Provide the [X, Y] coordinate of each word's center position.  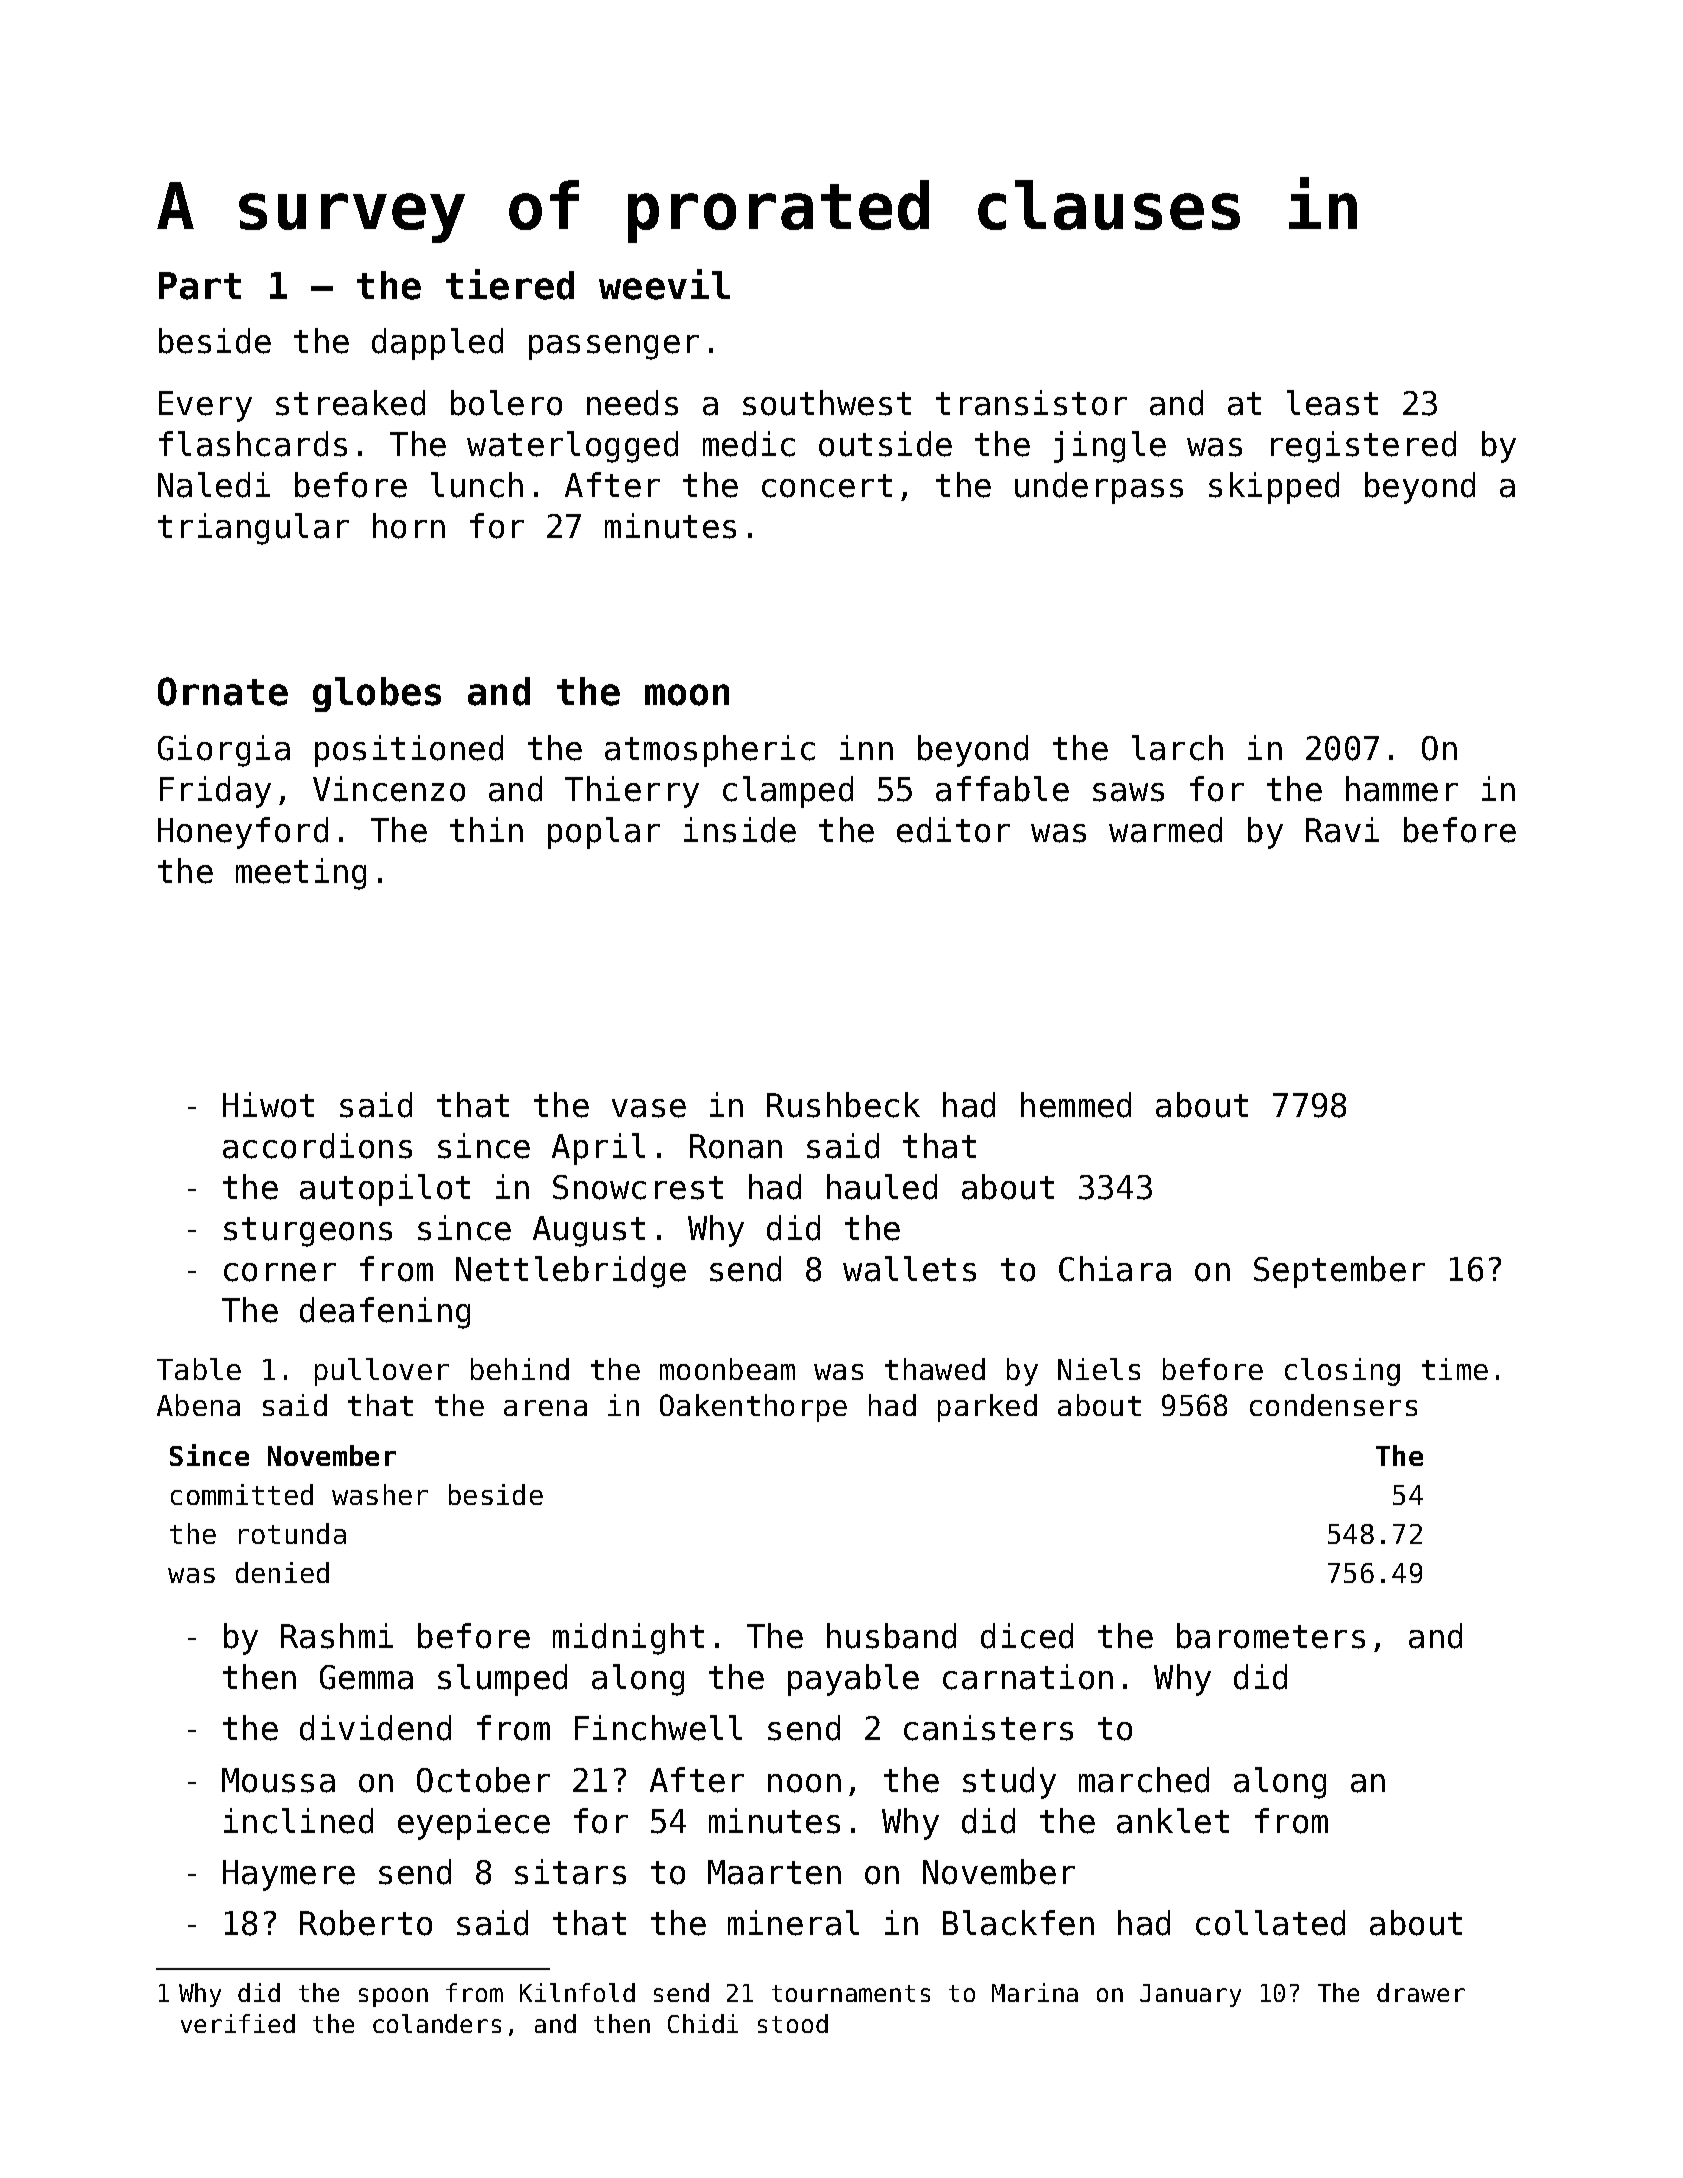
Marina [1035, 1992]
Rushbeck [843, 1105]
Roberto [366, 1923]
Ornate [223, 691]
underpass [1099, 488]
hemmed [1076, 1105]
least [1332, 403]
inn [866, 747]
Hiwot [268, 1105]
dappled [437, 344]
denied [282, 1572]
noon [804, 1783]
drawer [1421, 1992]
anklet [1173, 1821]
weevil [664, 284]
